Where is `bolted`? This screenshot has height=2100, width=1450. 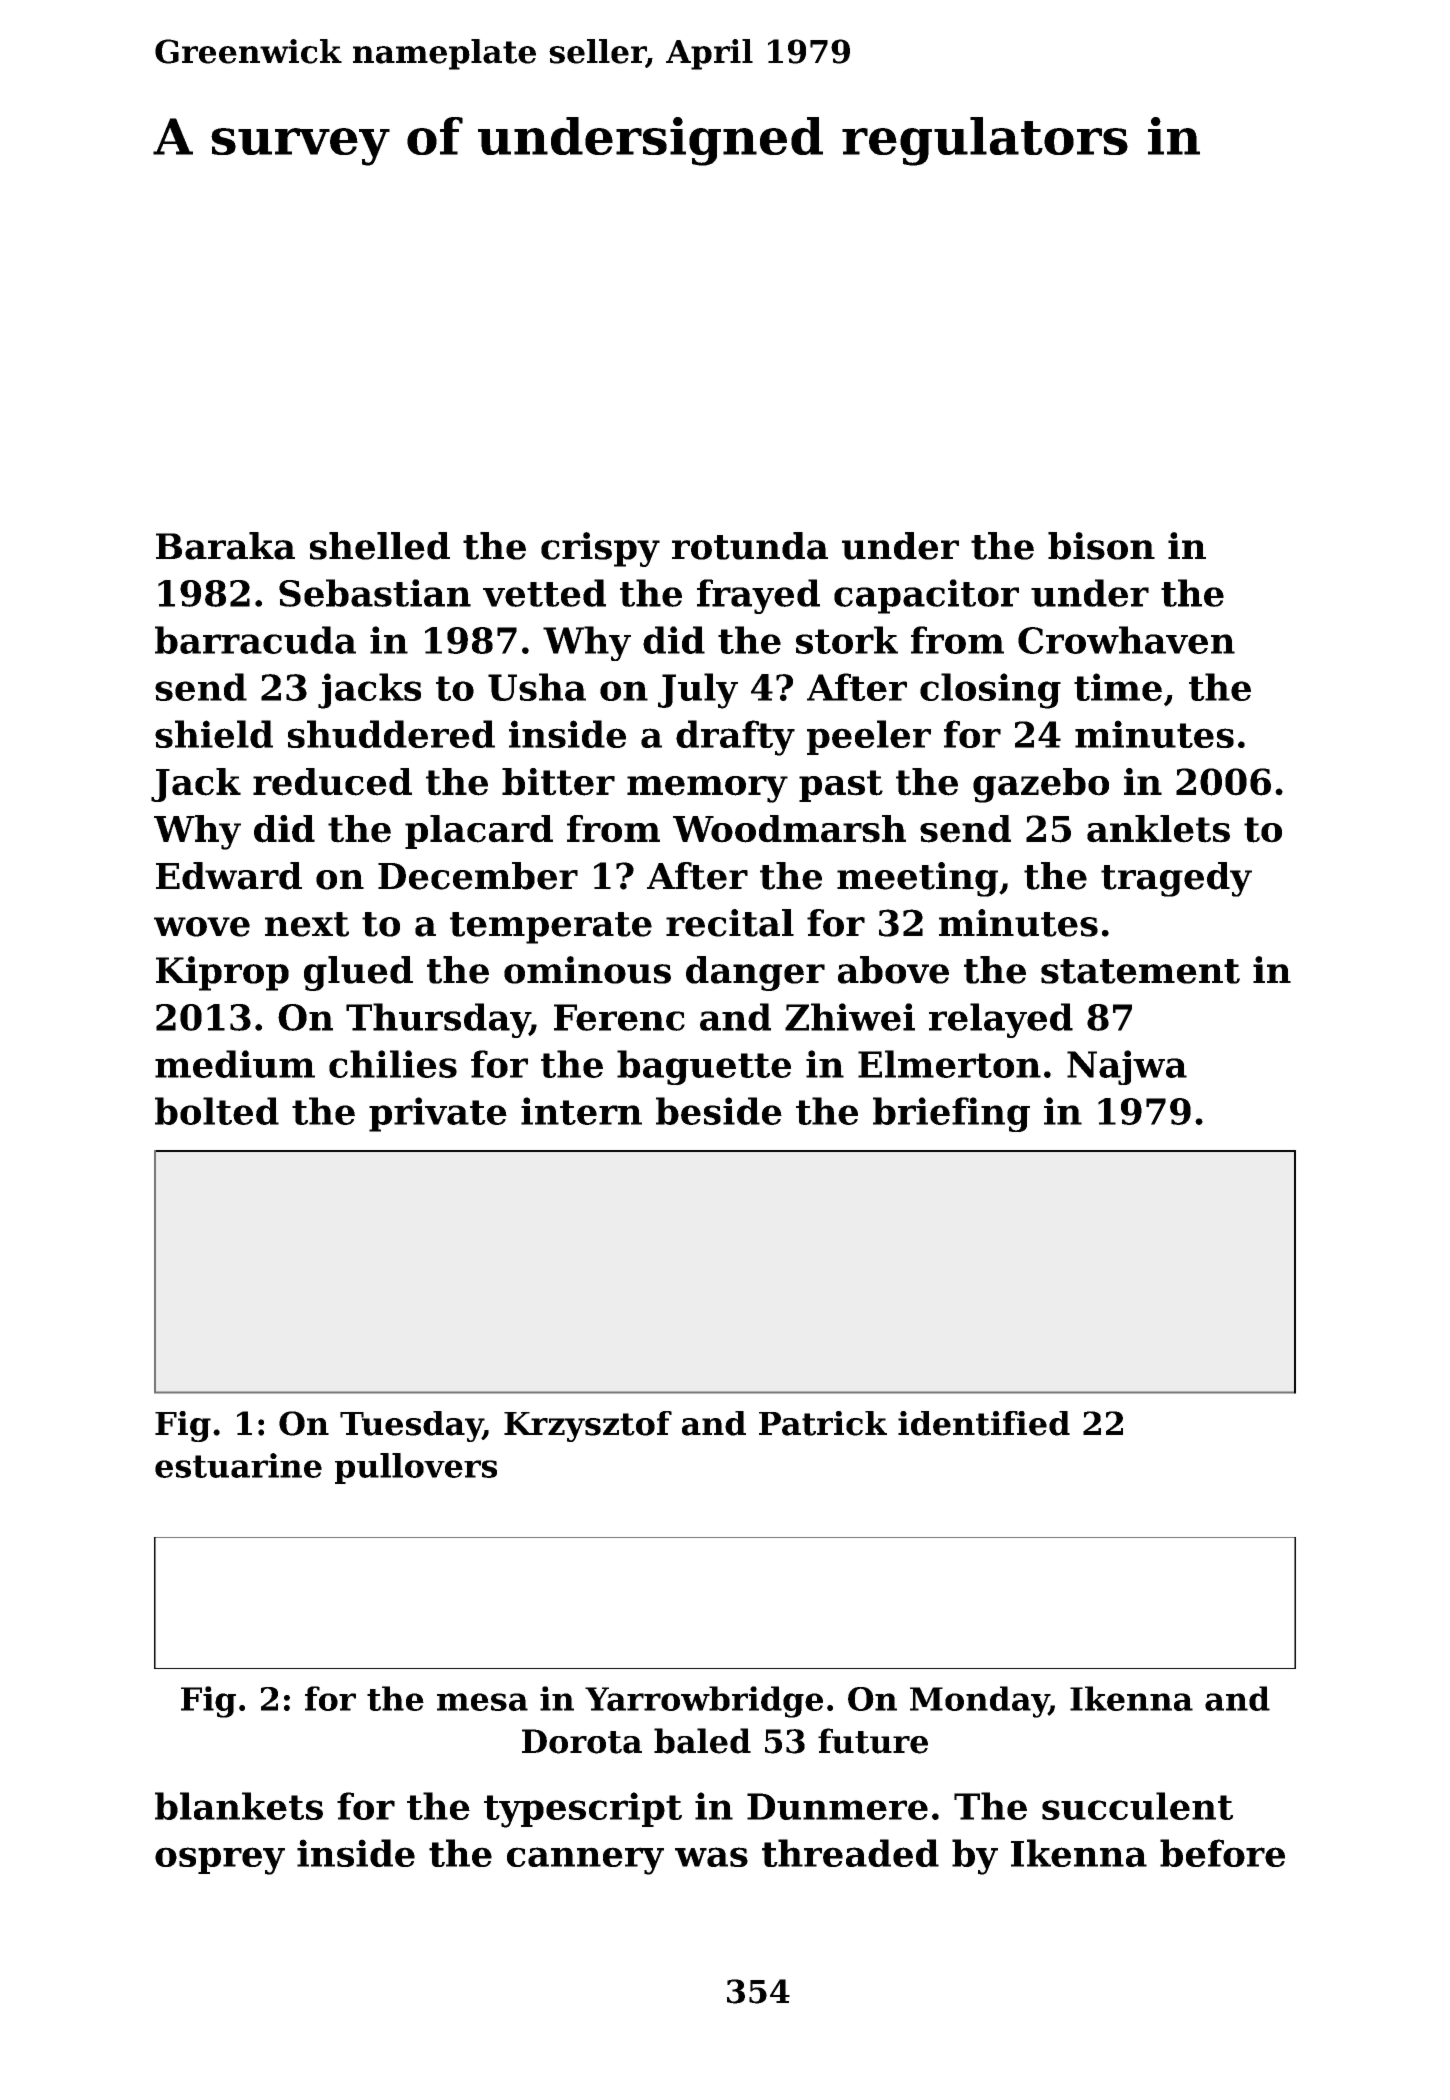 bolted is located at coordinates (217, 1111).
